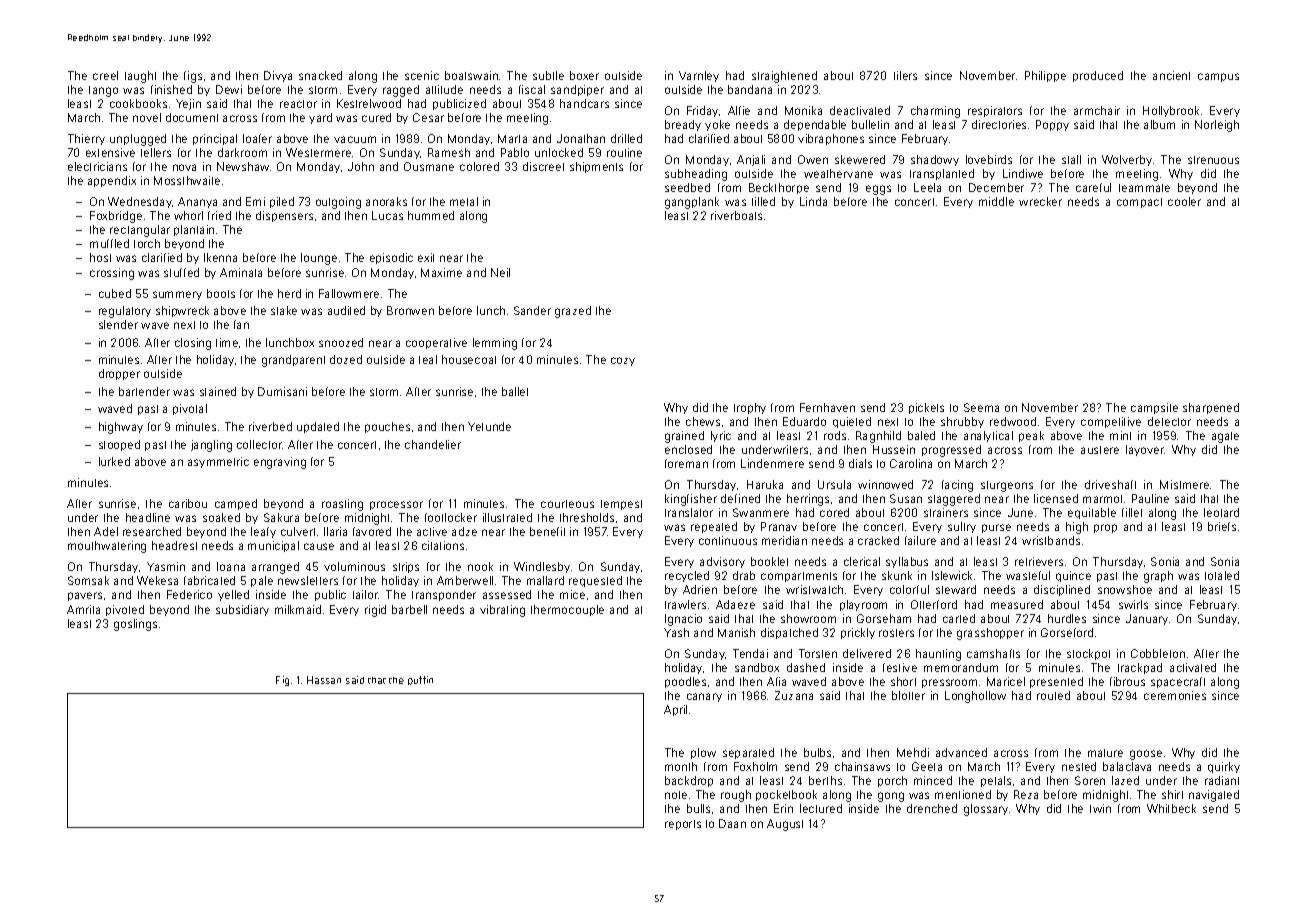 The height and width of the screenshot is (924, 1308). What do you see at coordinates (675, 710) in the screenshot?
I see `April` at bounding box center [675, 710].
